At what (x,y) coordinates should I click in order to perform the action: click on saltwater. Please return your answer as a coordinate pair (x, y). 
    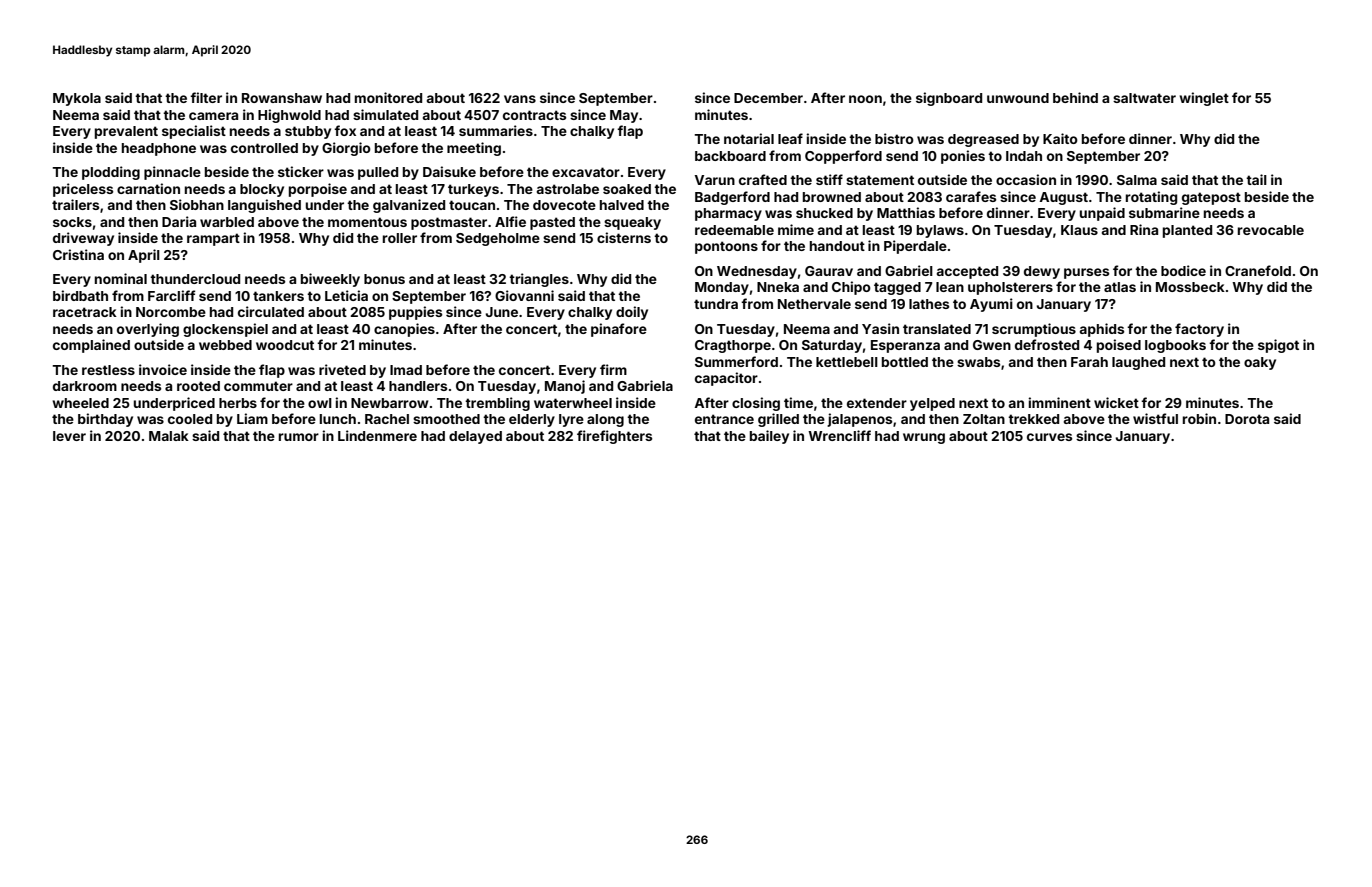
    Looking at the image, I should click on (1144, 98).
